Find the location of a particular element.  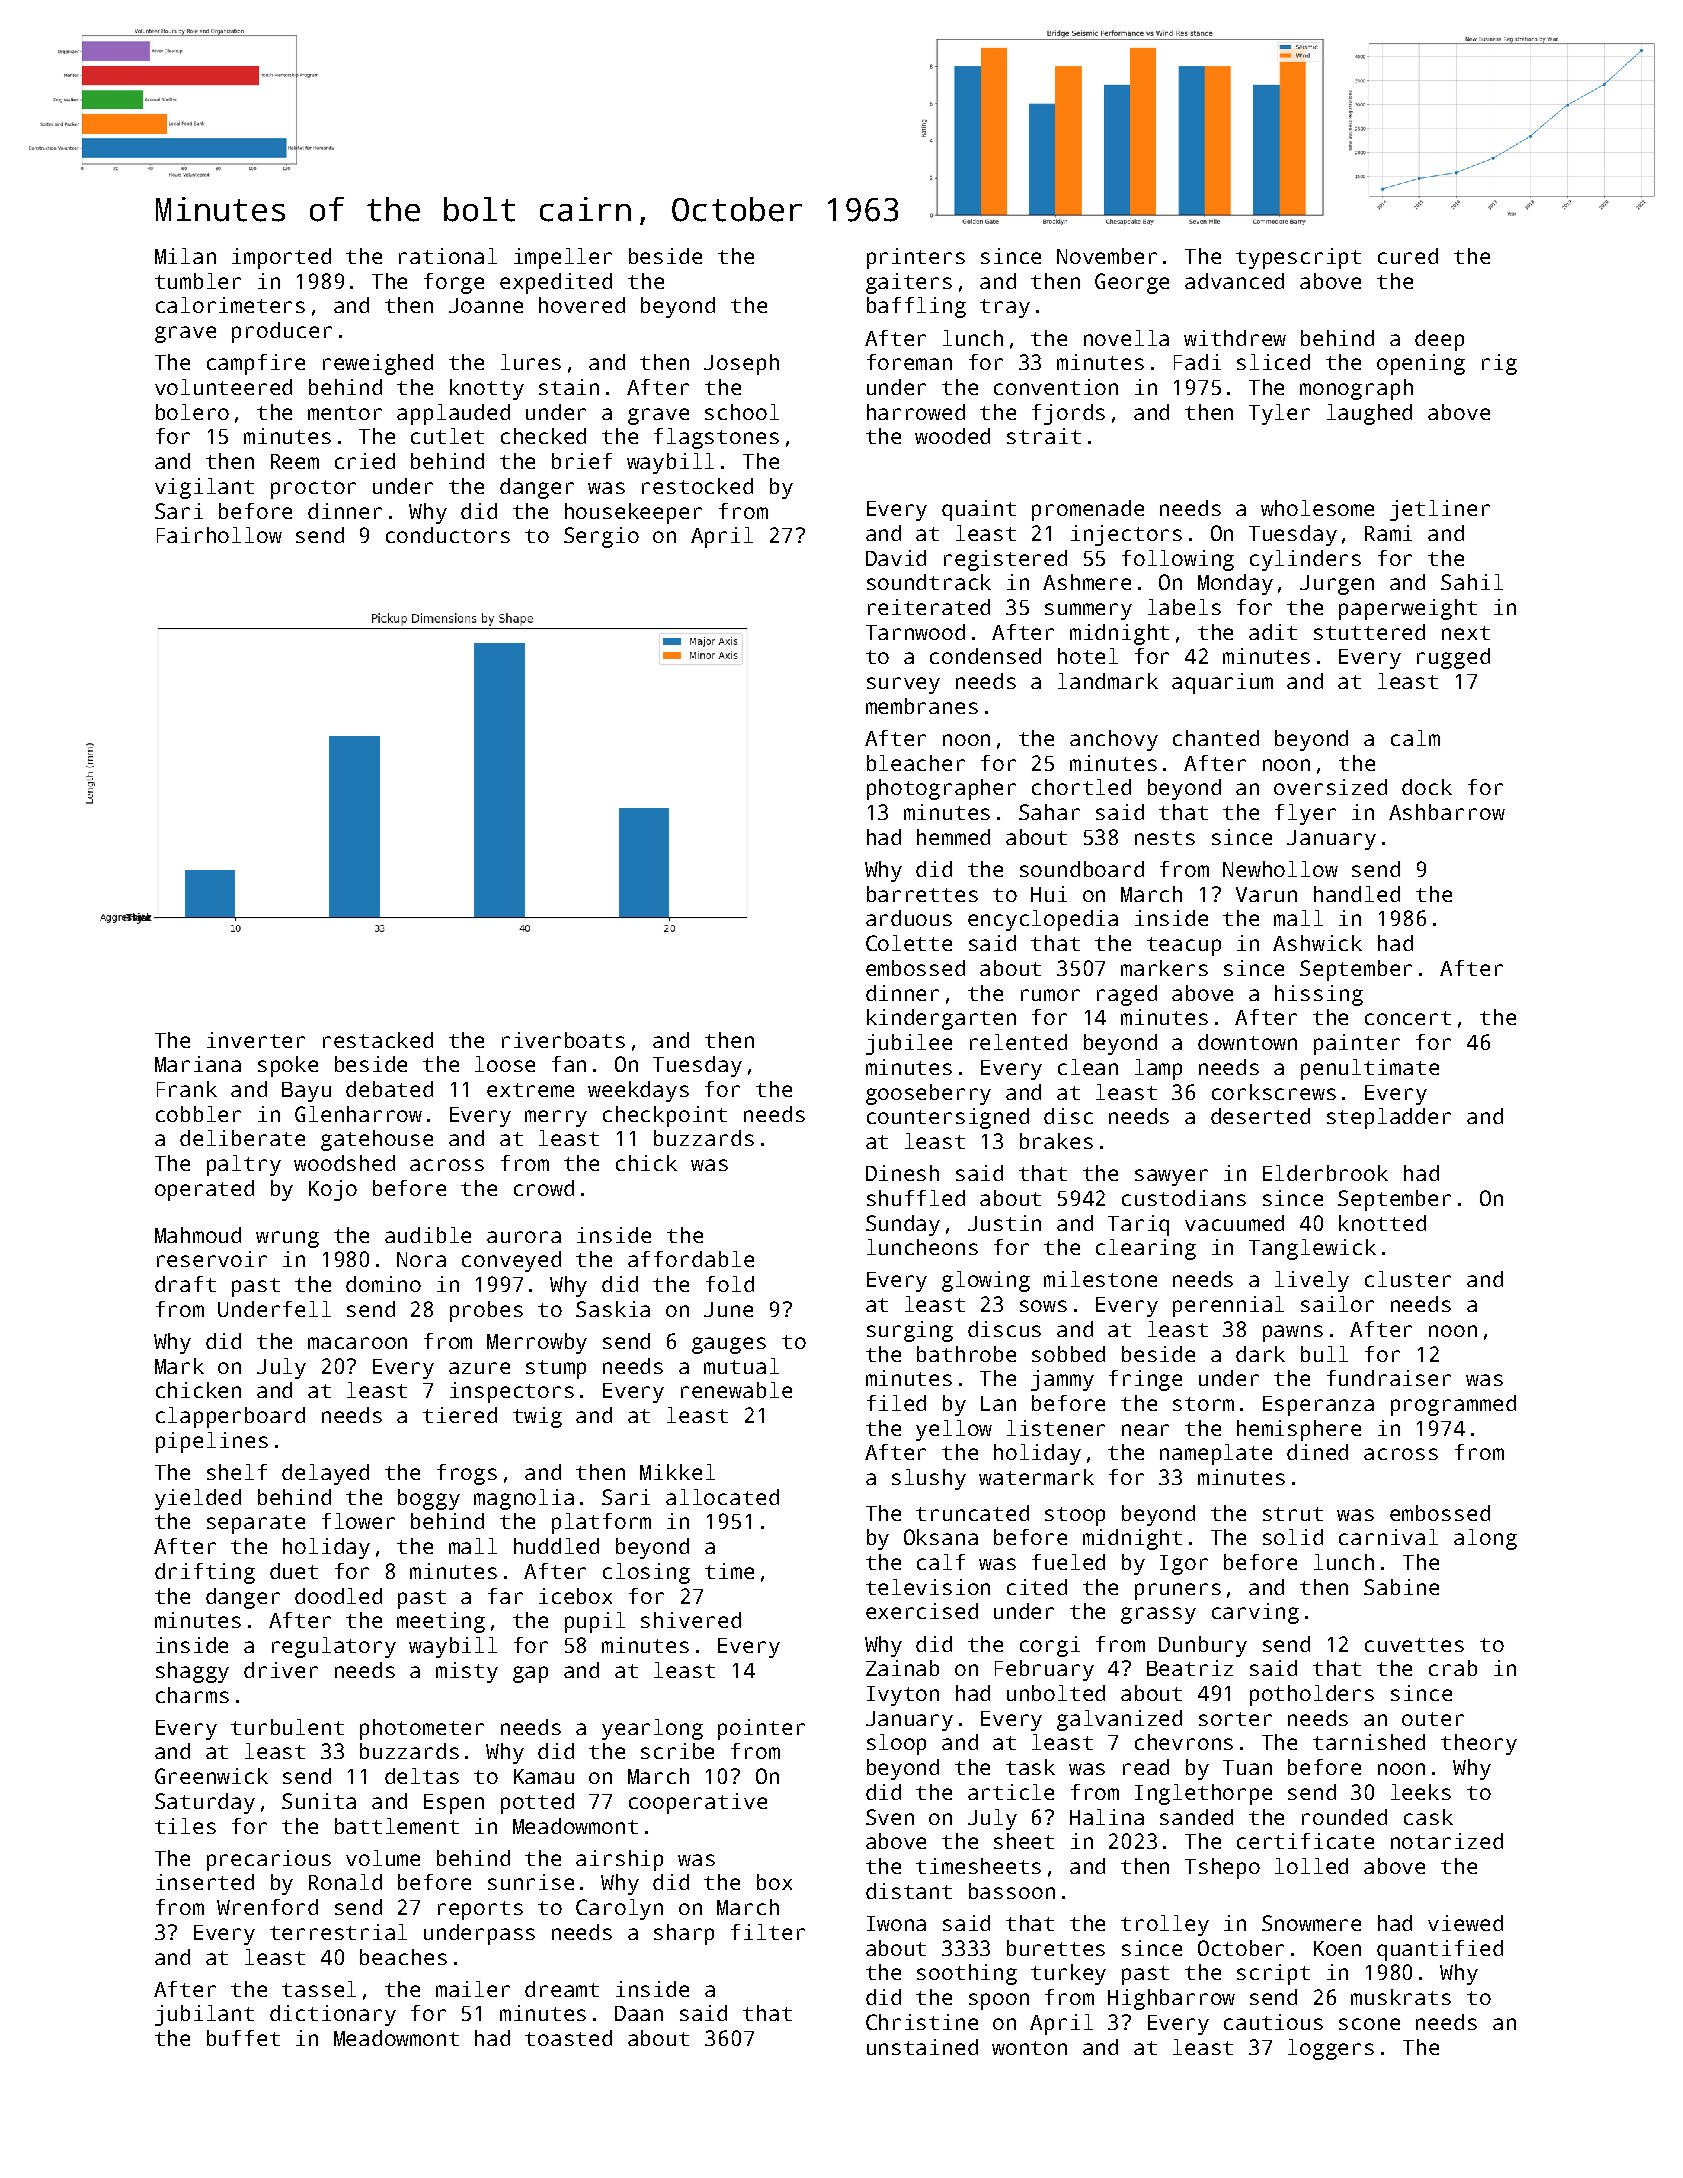

along is located at coordinates (1485, 1539).
